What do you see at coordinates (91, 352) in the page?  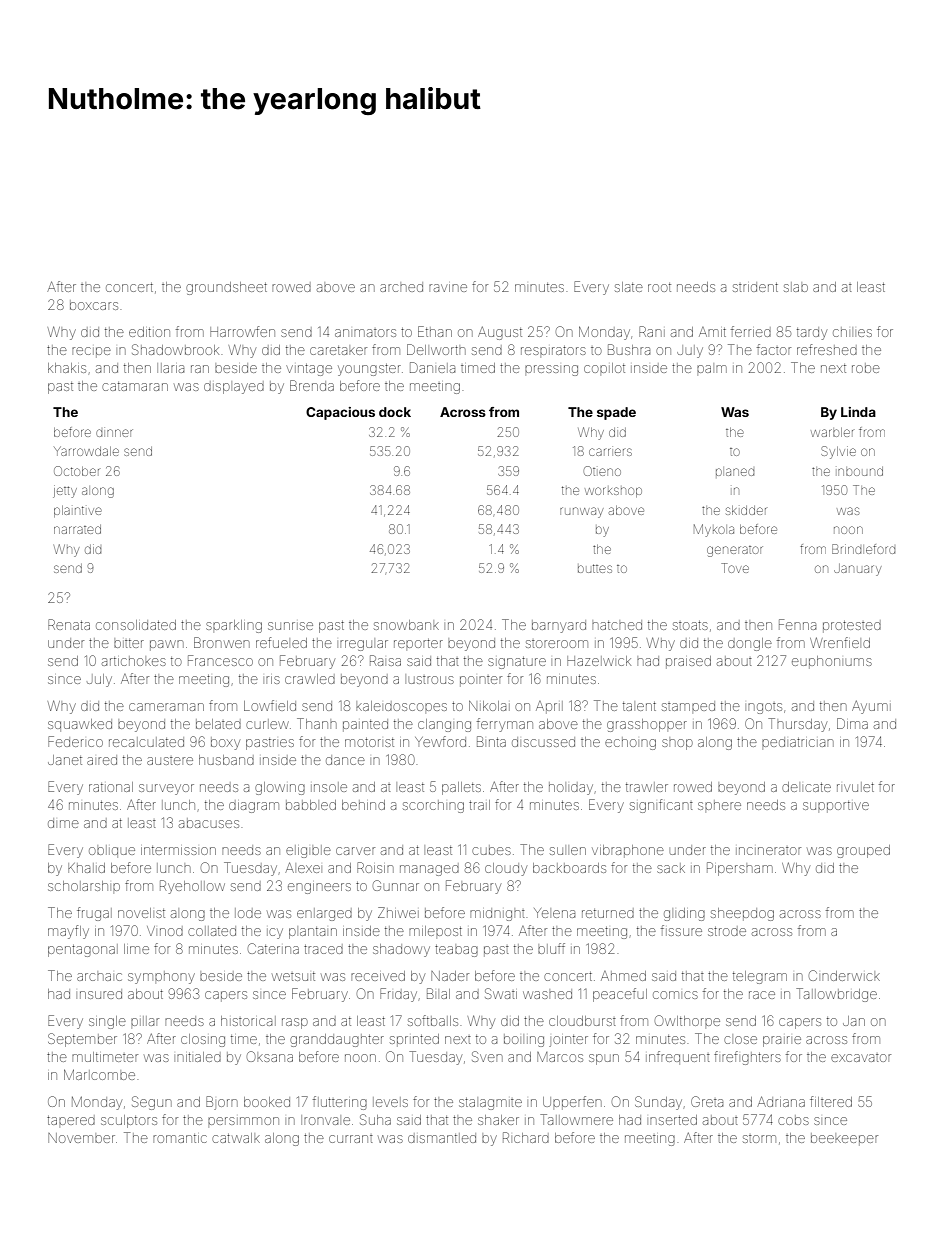 I see `recipe` at bounding box center [91, 352].
